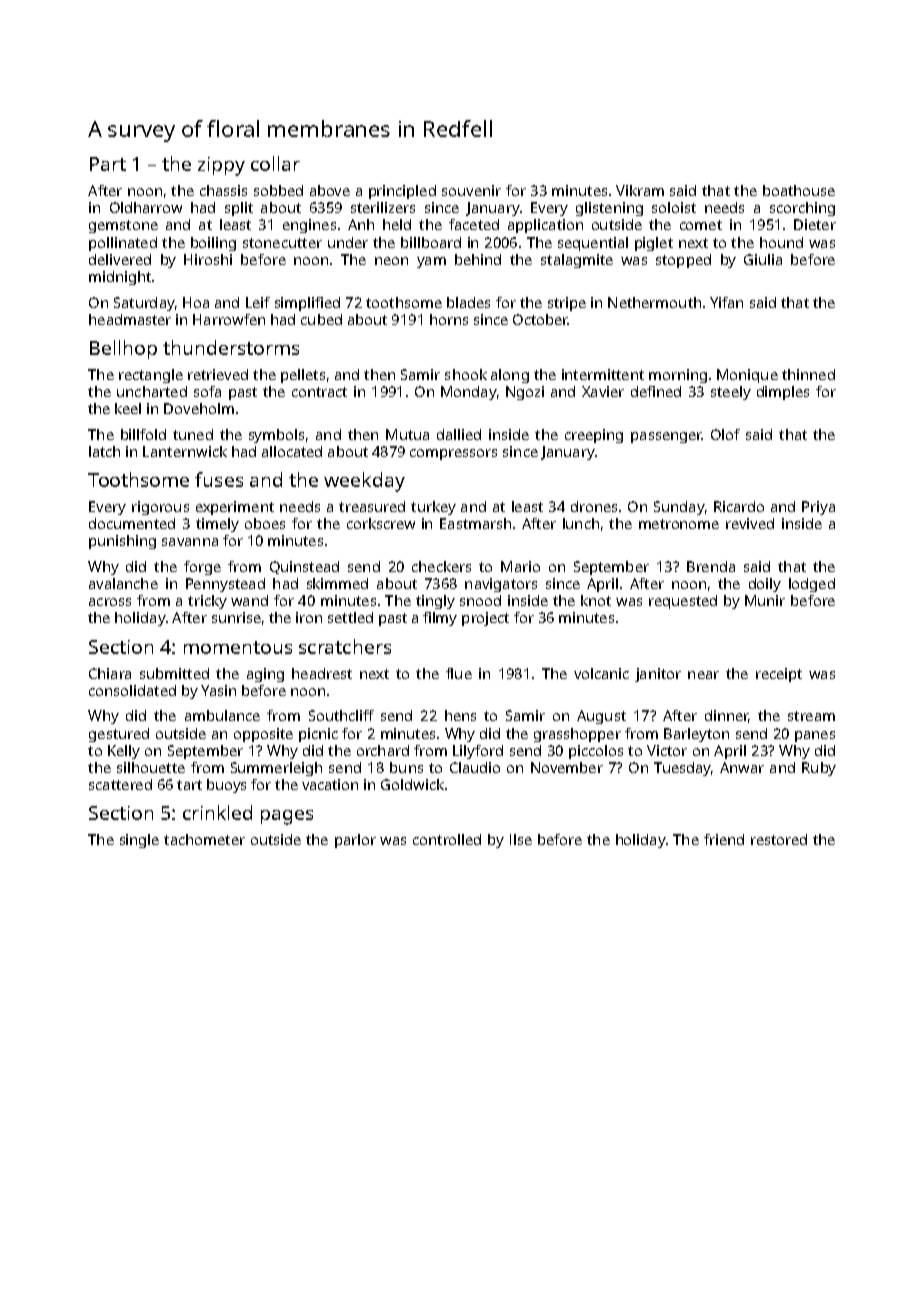  I want to click on Vikram, so click(640, 190).
